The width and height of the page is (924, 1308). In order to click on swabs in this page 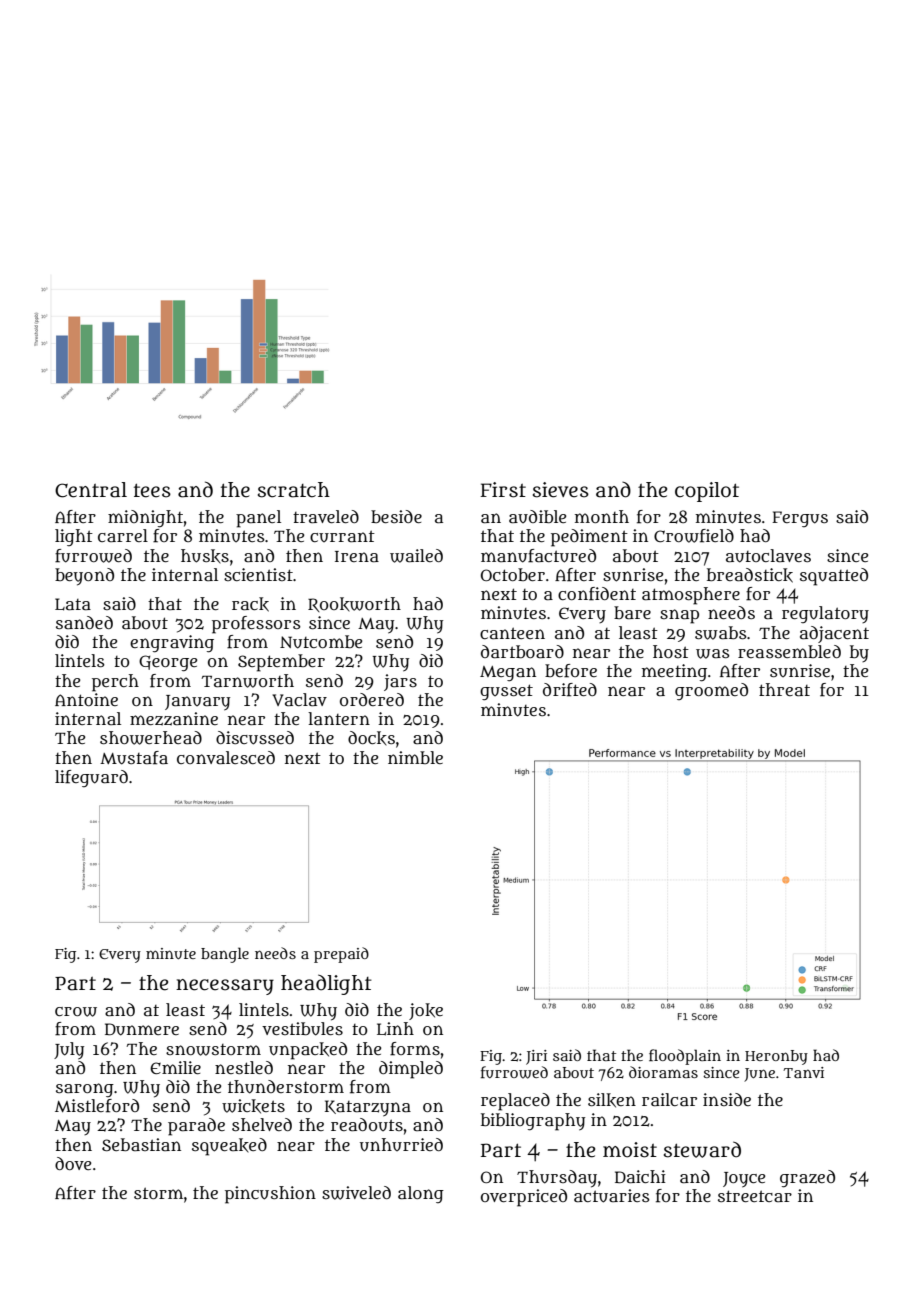, I will do `click(721, 633)`.
